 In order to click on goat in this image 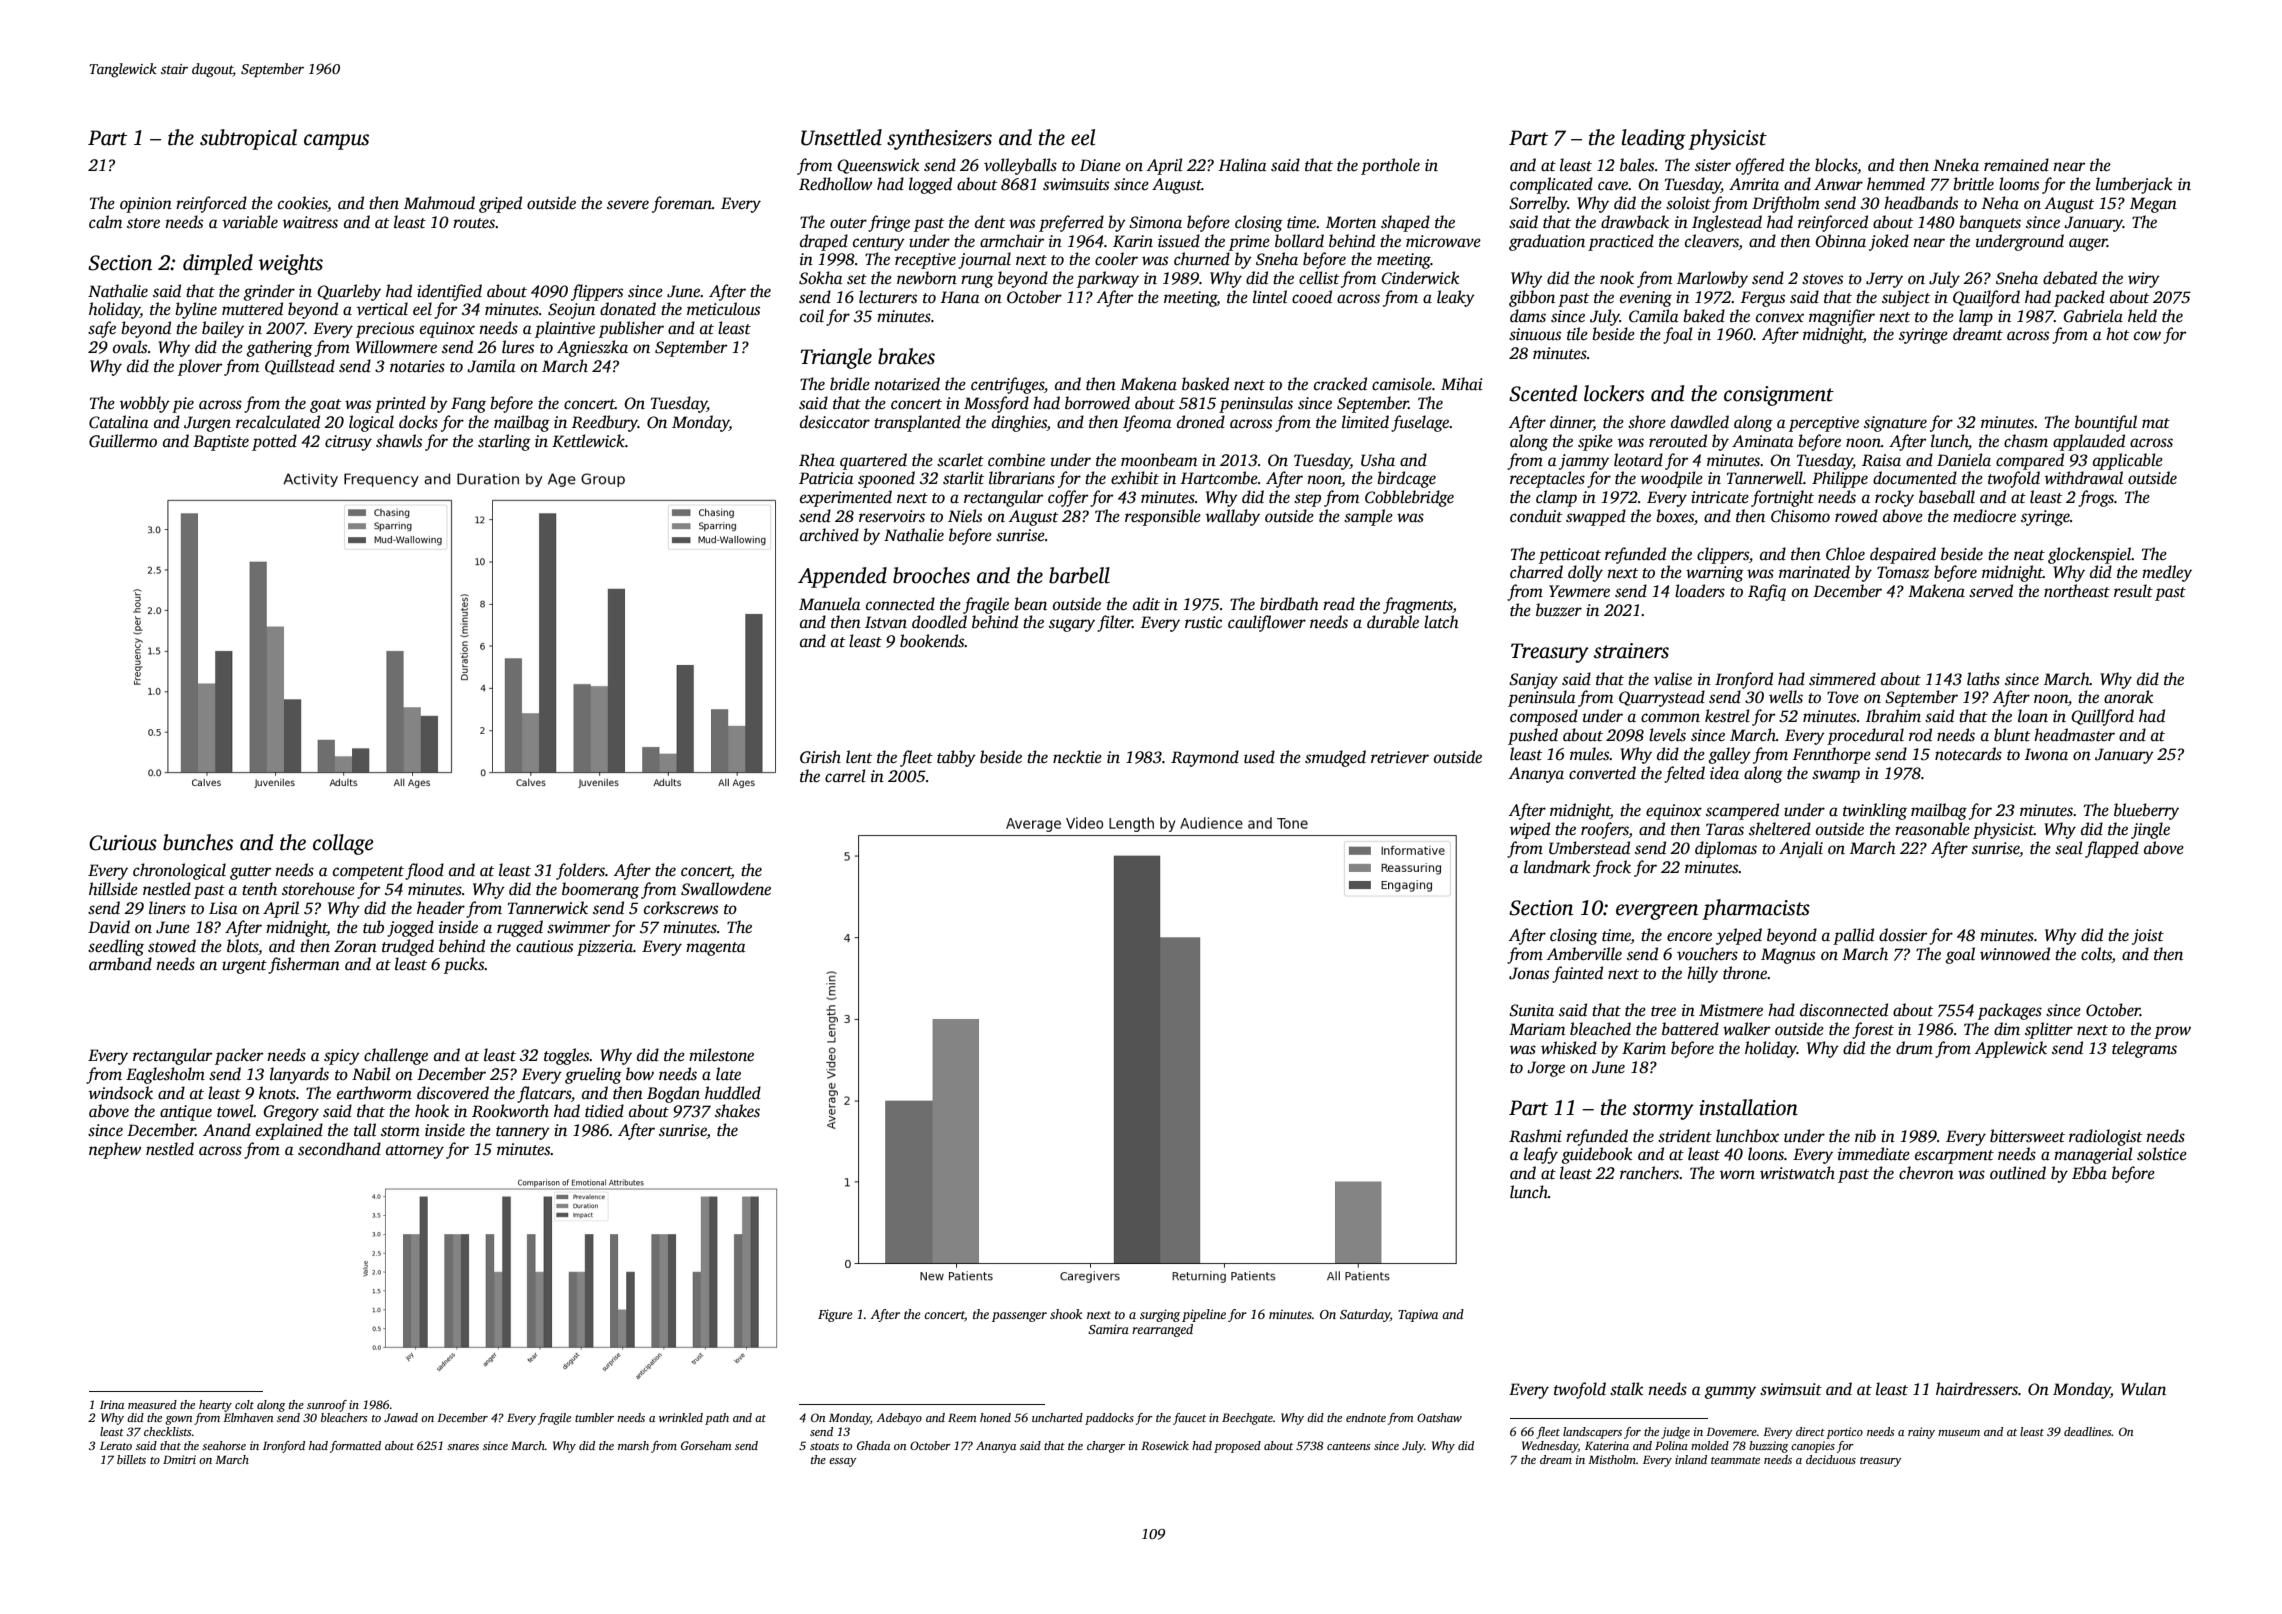, I will do `click(325, 406)`.
